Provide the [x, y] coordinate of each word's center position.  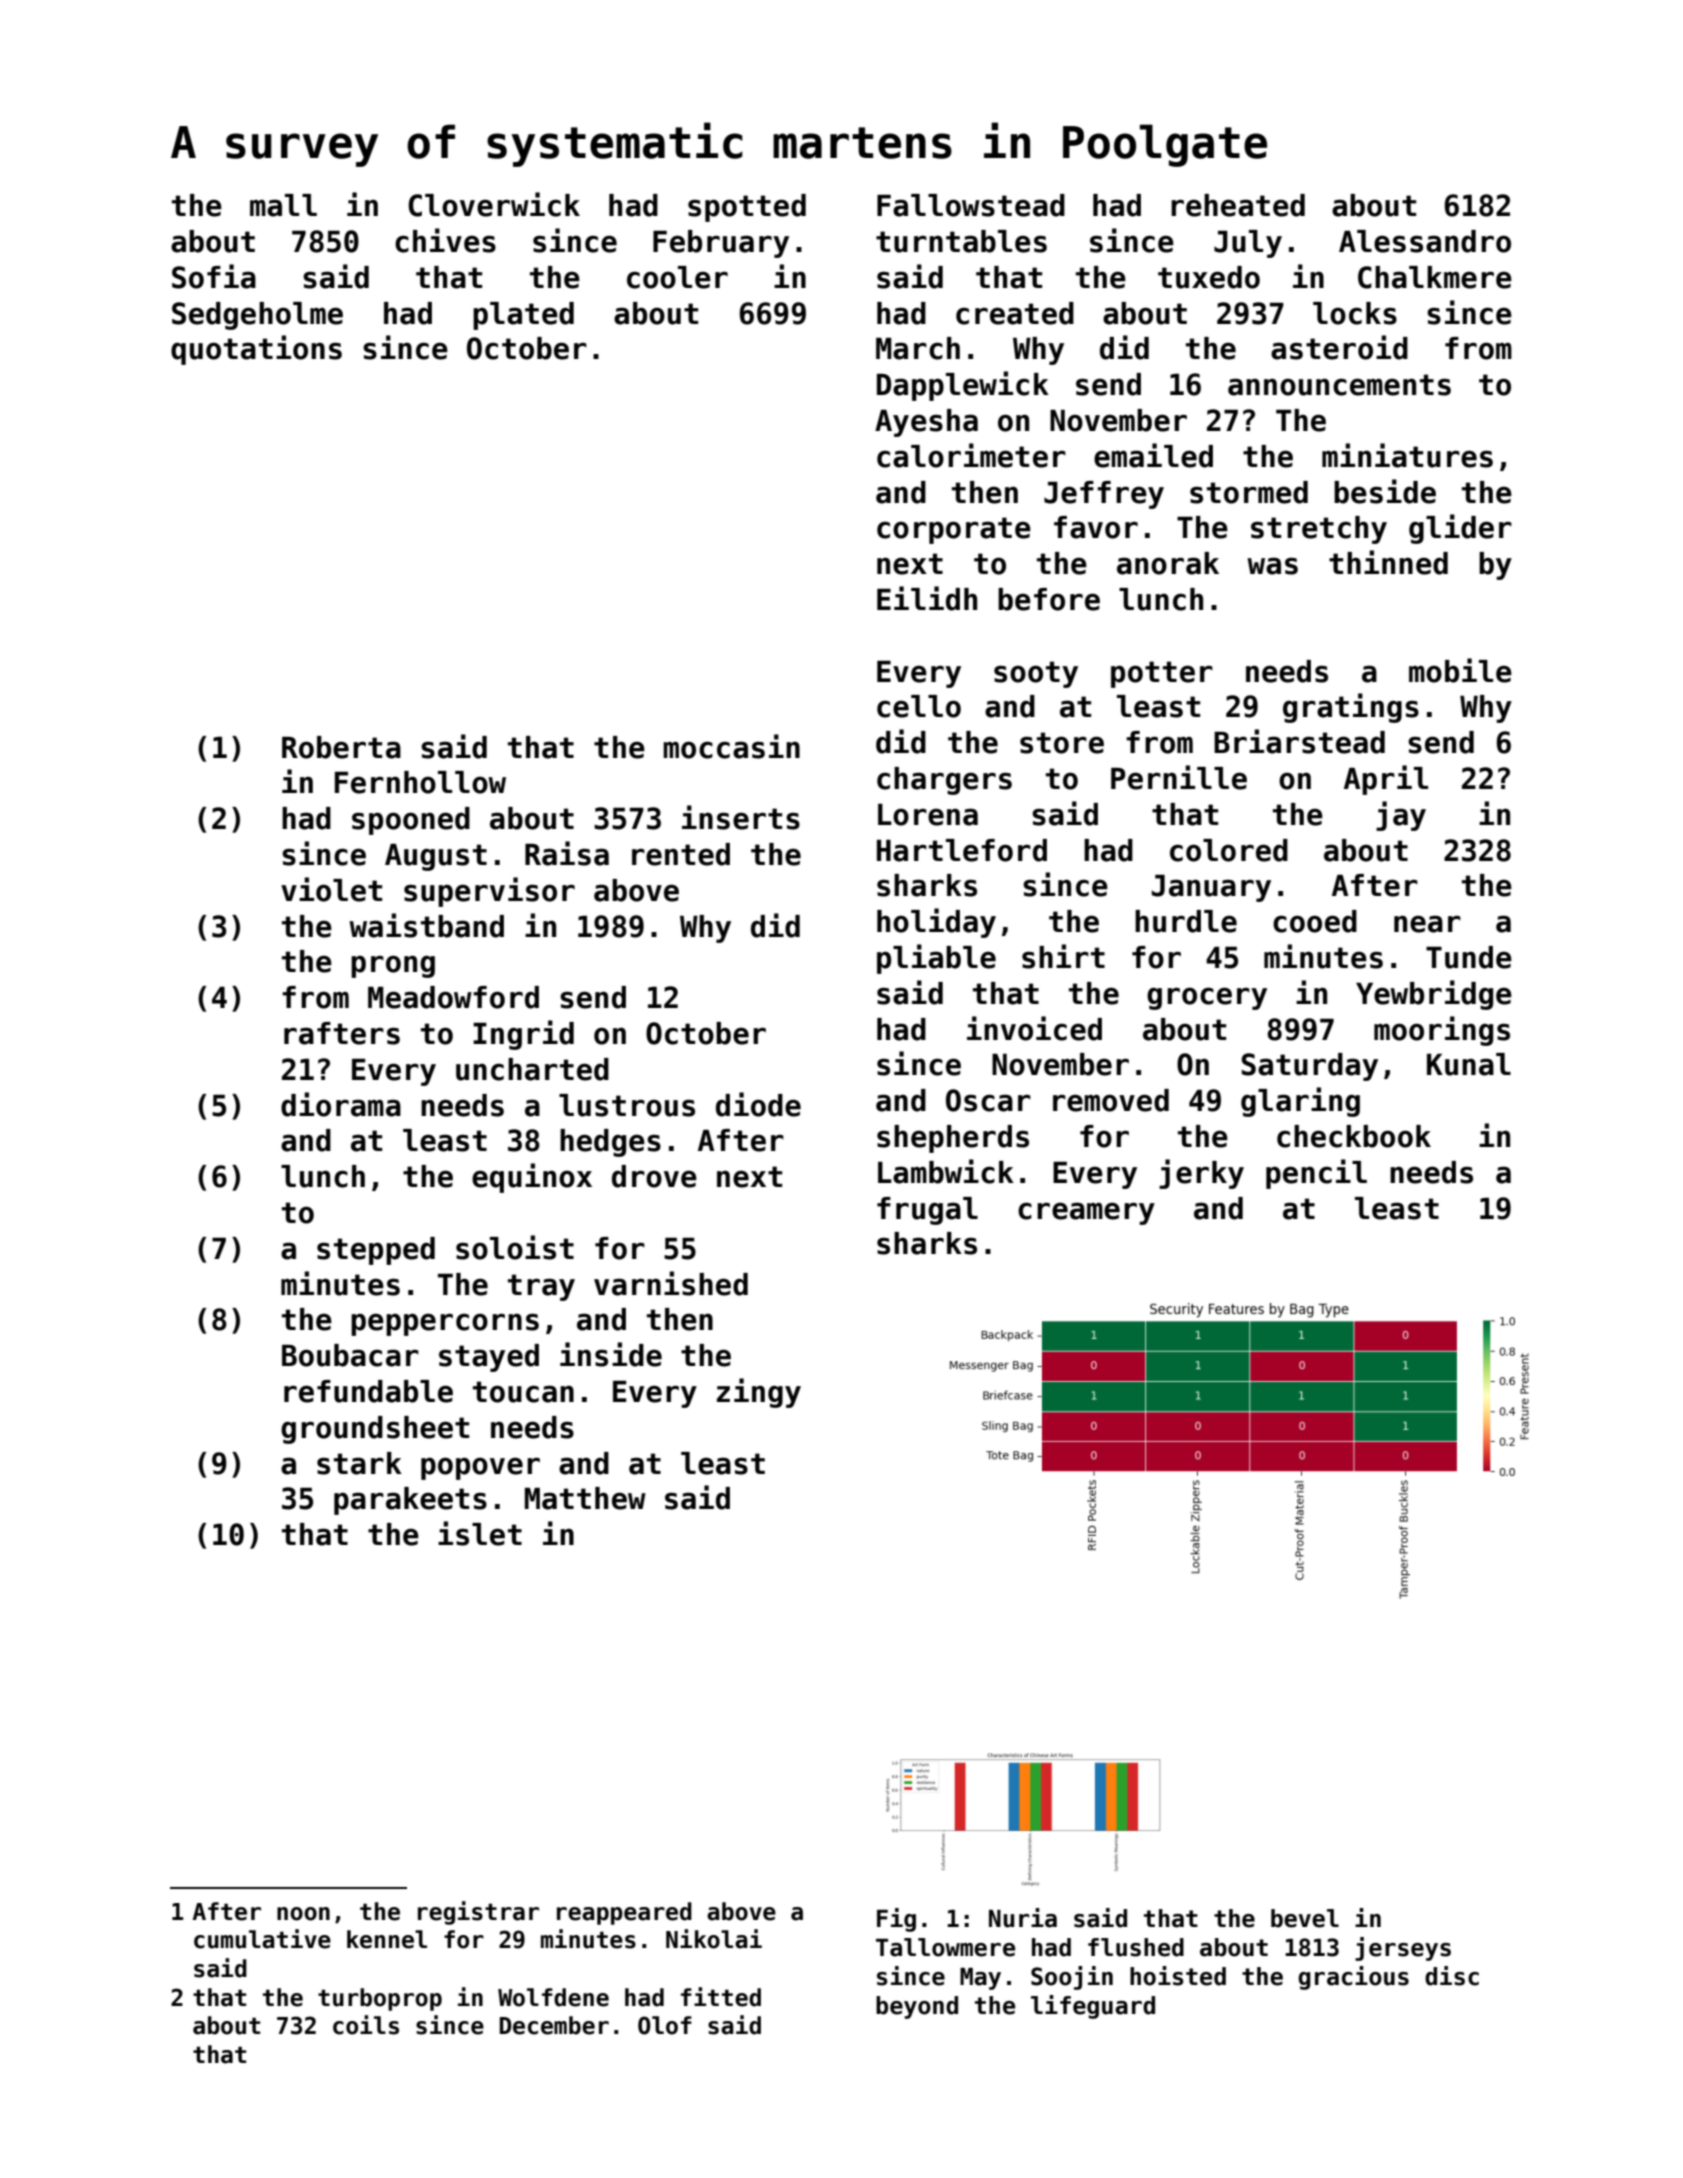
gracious [1353, 1978]
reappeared [624, 1913]
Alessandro [1425, 241]
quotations [256, 350]
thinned [1388, 562]
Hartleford [962, 850]
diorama [341, 1104]
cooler [677, 277]
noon [303, 1914]
